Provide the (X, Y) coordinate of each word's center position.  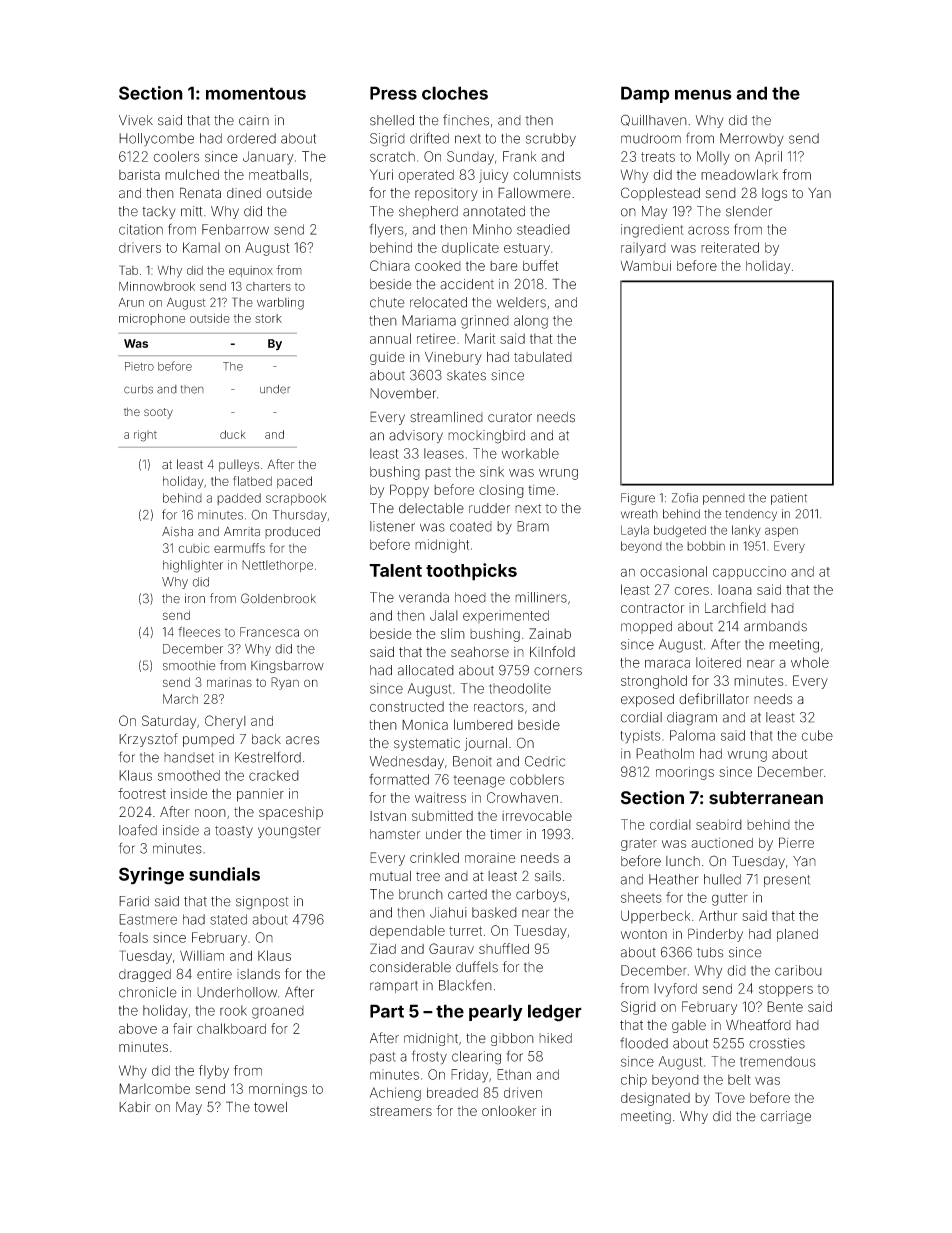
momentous (256, 93)
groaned (278, 1012)
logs (774, 194)
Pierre (796, 842)
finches (466, 120)
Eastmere (148, 919)
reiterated (730, 247)
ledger (555, 1013)
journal (486, 744)
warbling (280, 304)
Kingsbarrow (287, 667)
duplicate (470, 249)
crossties (777, 1043)
